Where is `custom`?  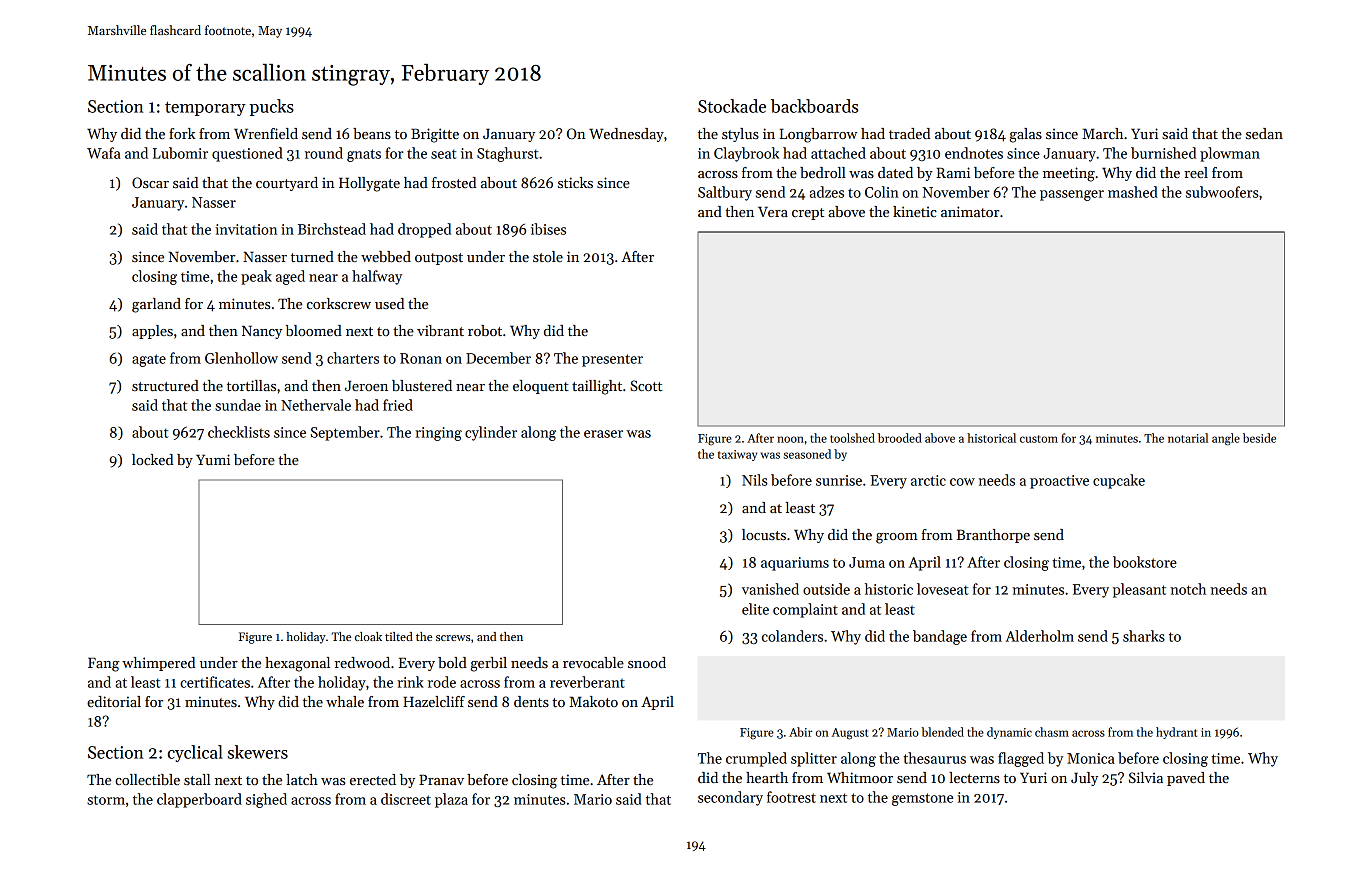
custom is located at coordinates (1039, 439).
